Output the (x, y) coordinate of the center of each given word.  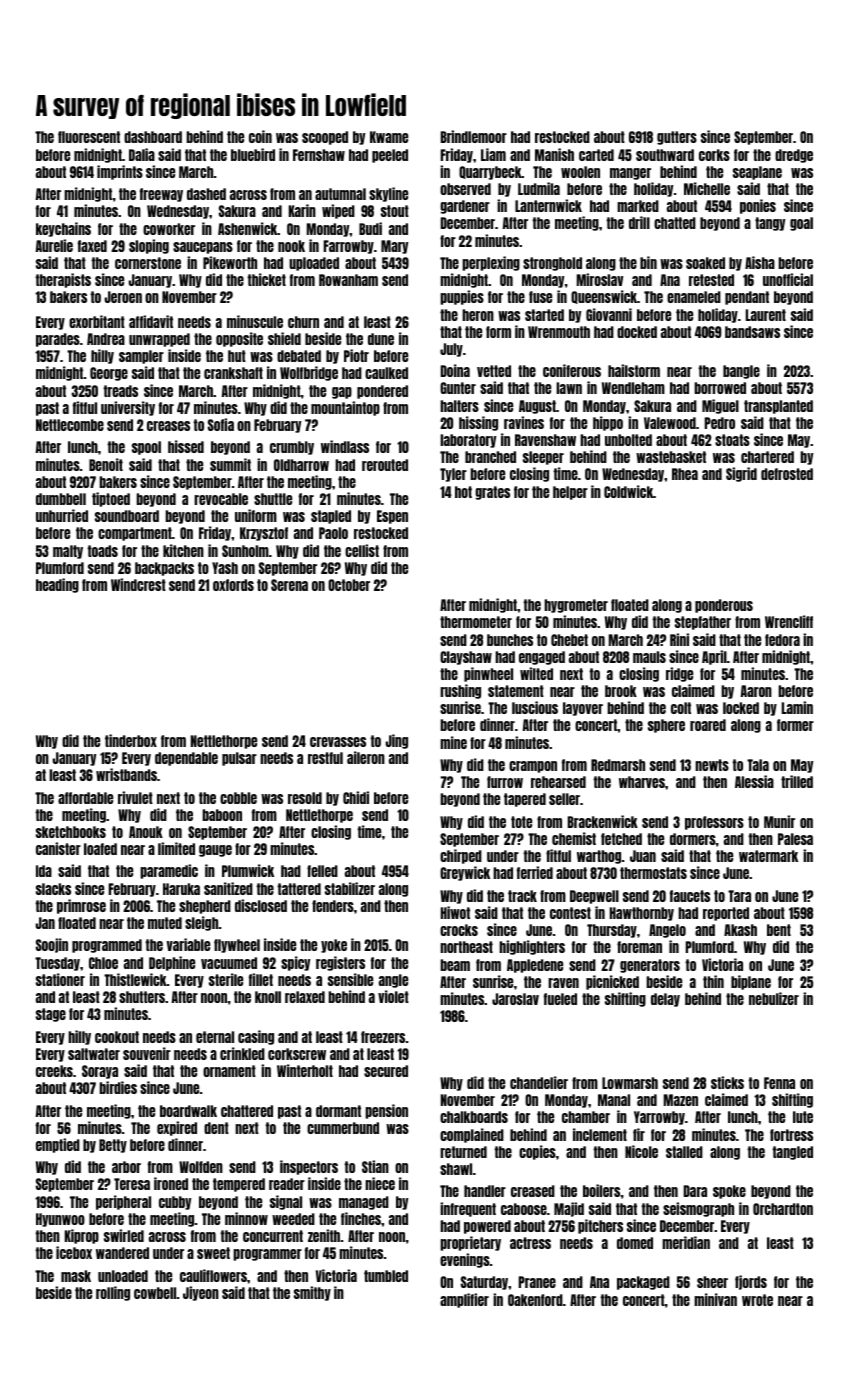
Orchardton (783, 1209)
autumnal (340, 194)
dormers (693, 839)
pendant (747, 298)
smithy (312, 1293)
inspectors (309, 1167)
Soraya (100, 1072)
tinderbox (131, 740)
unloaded (123, 1276)
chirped (461, 856)
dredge (794, 156)
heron (478, 315)
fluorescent (89, 137)
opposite (239, 339)
